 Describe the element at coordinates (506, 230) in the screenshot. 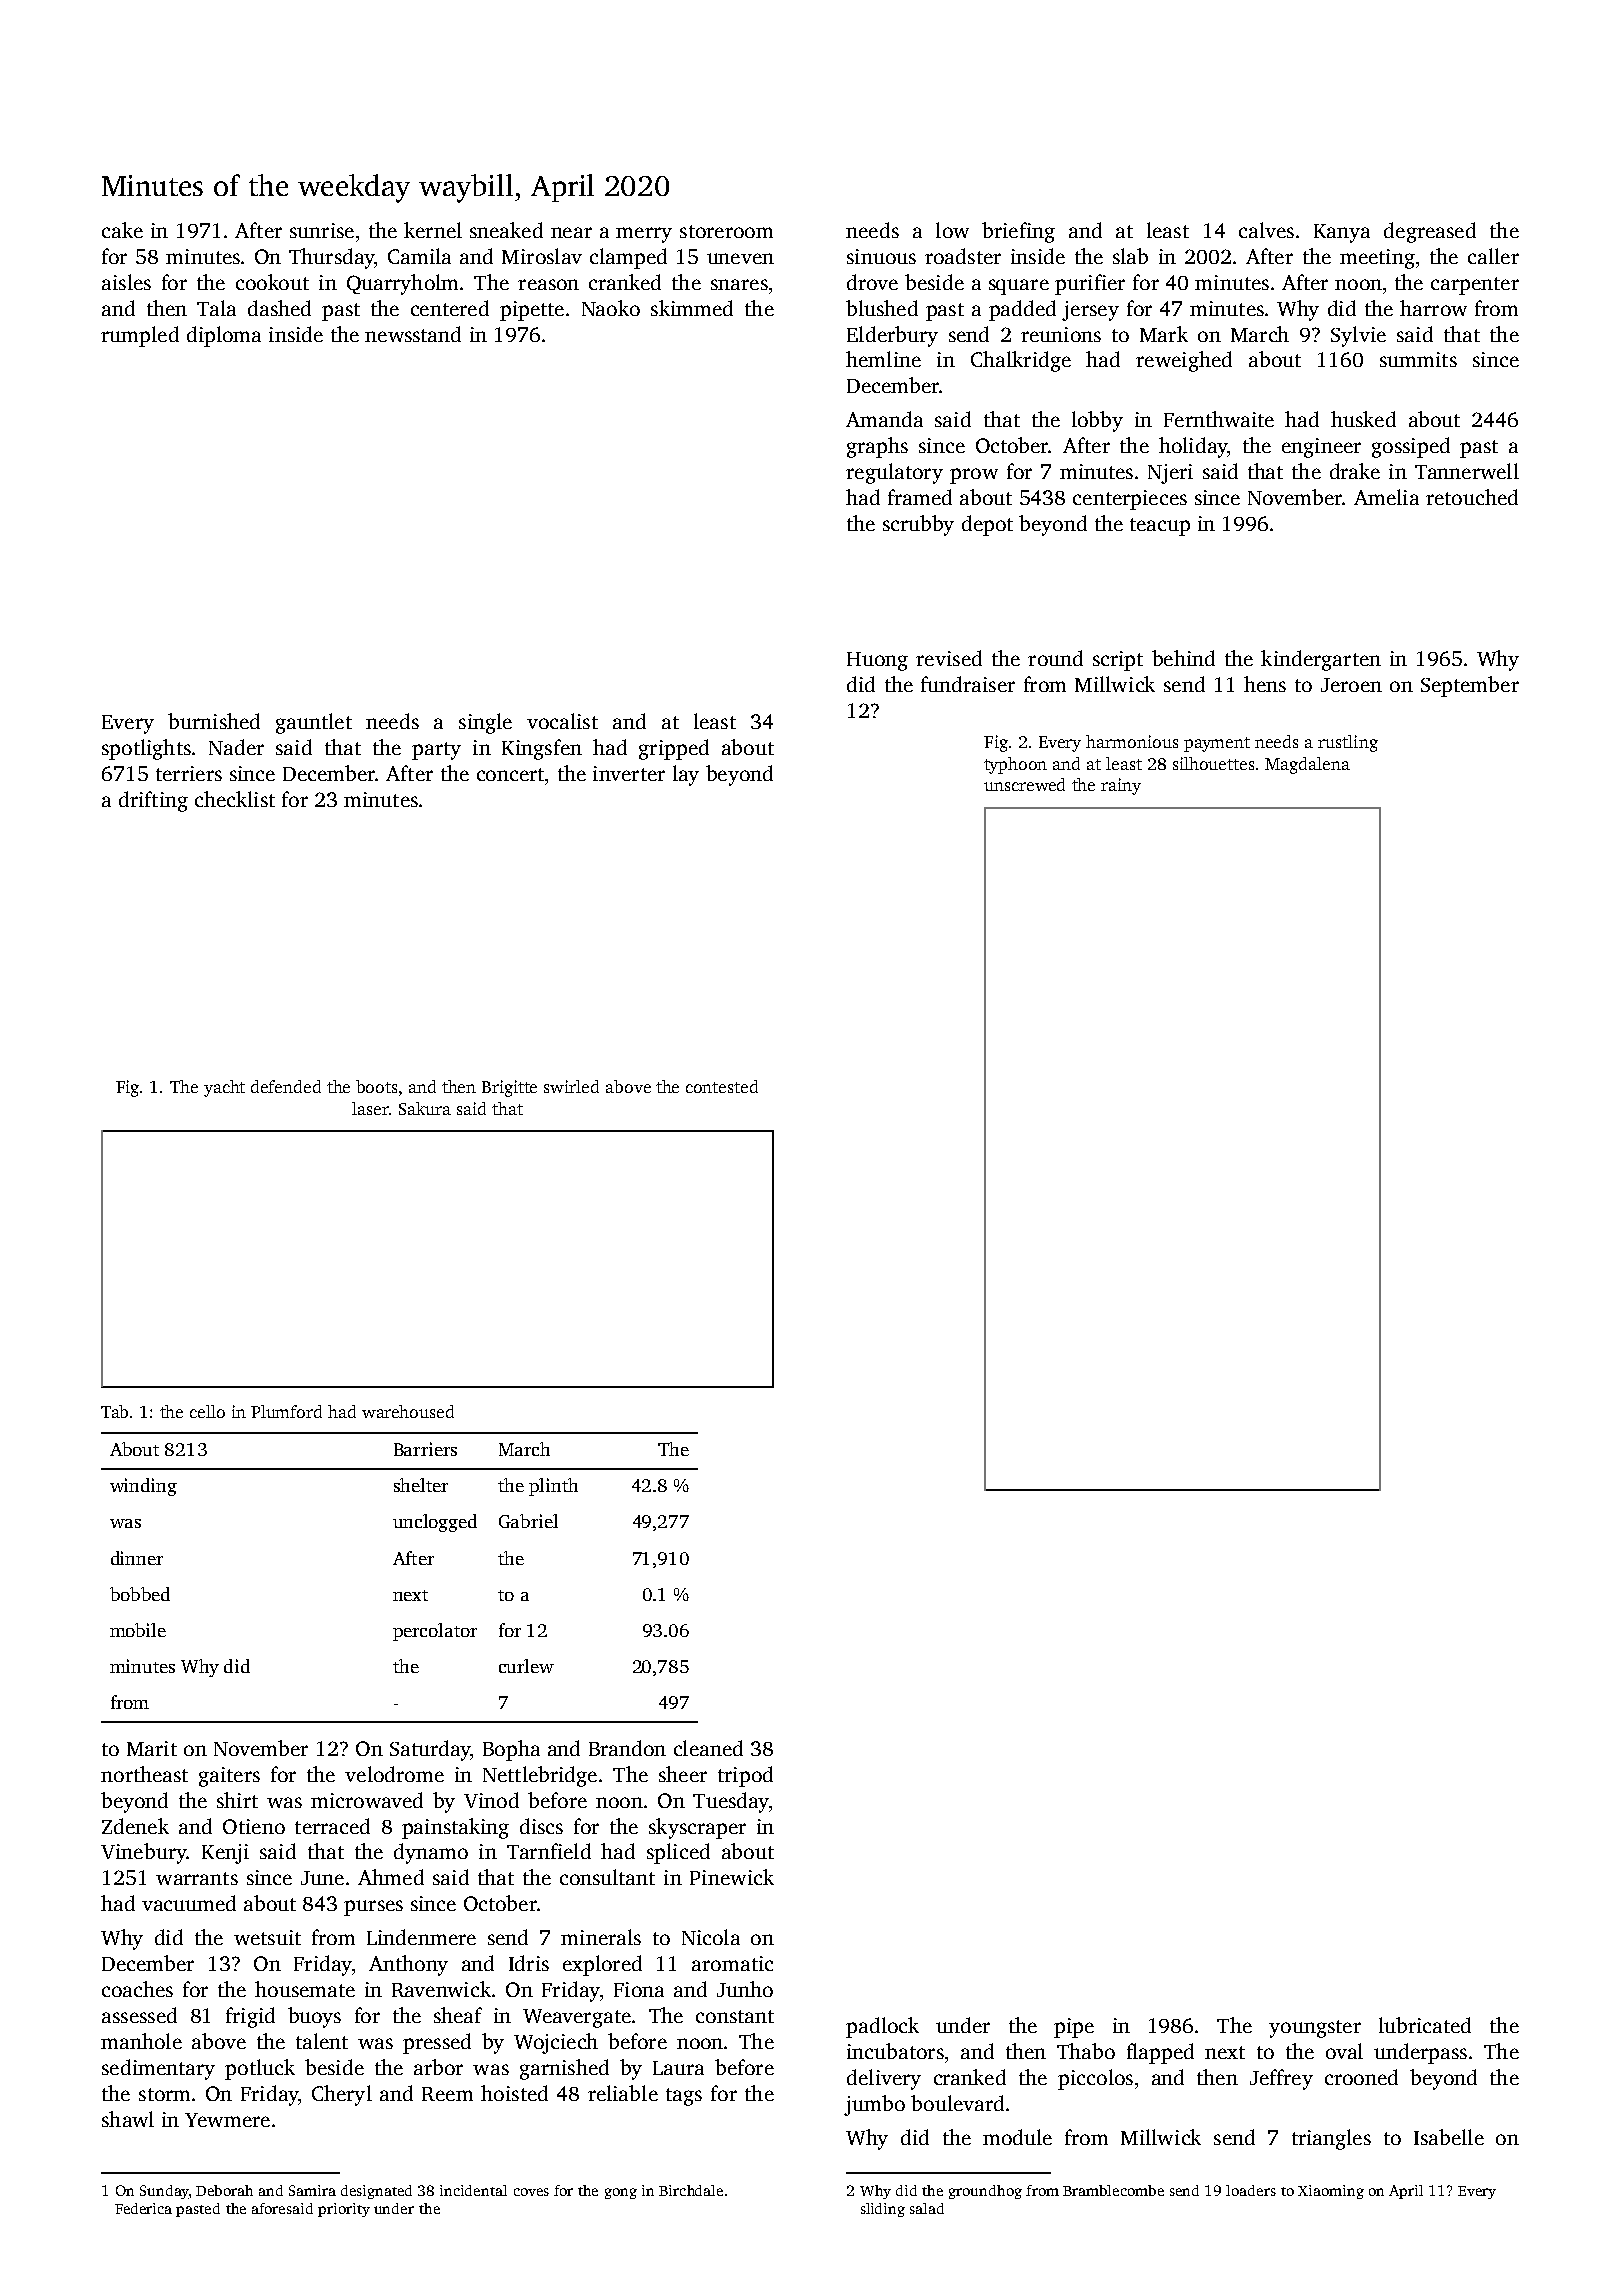

I see `sneaked` at that location.
